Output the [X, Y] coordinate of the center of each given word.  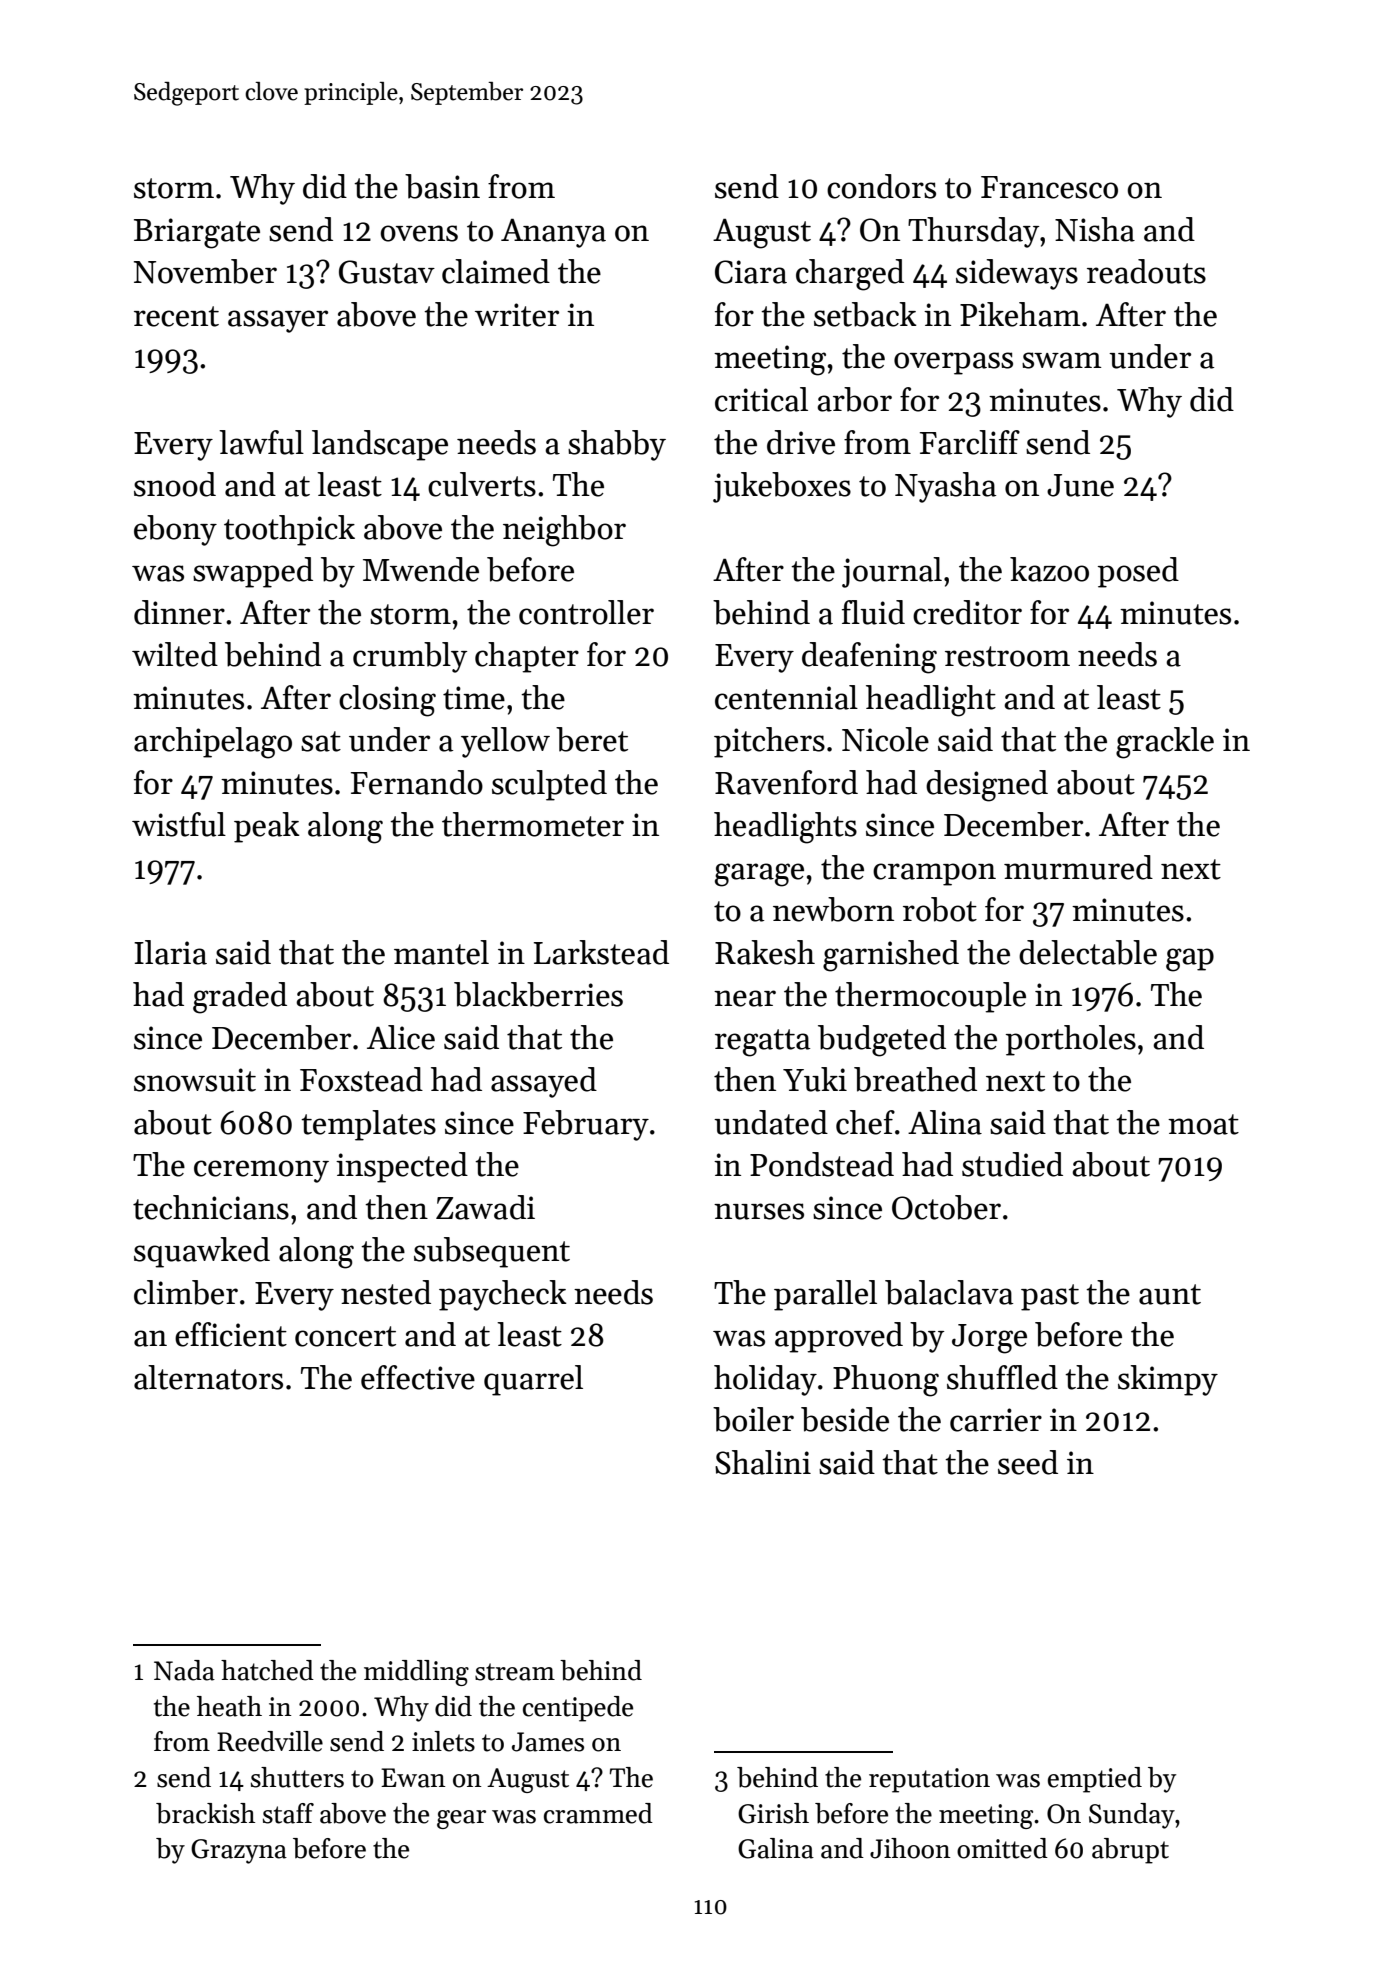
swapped [253, 572]
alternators [208, 1377]
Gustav [387, 272]
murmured [1078, 867]
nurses [759, 1211]
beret [592, 739]
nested [386, 1292]
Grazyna [239, 1851]
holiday [765, 1380]
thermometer [533, 824]
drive [801, 442]
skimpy [1168, 1380]
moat [1203, 1124]
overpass [953, 363]
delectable [1088, 952]
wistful [179, 824]
